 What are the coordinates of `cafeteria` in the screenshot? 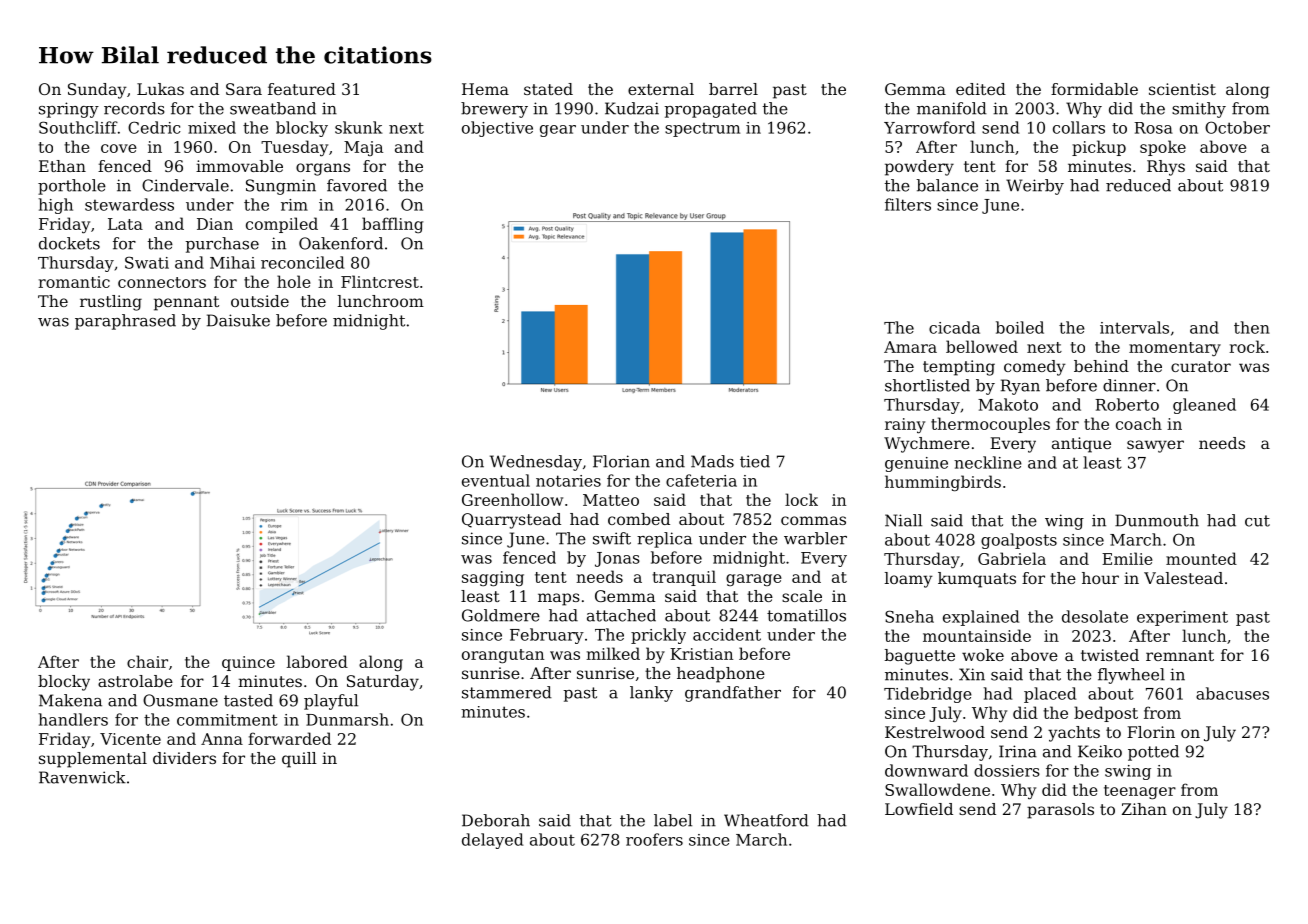 It's located at (701, 480).
